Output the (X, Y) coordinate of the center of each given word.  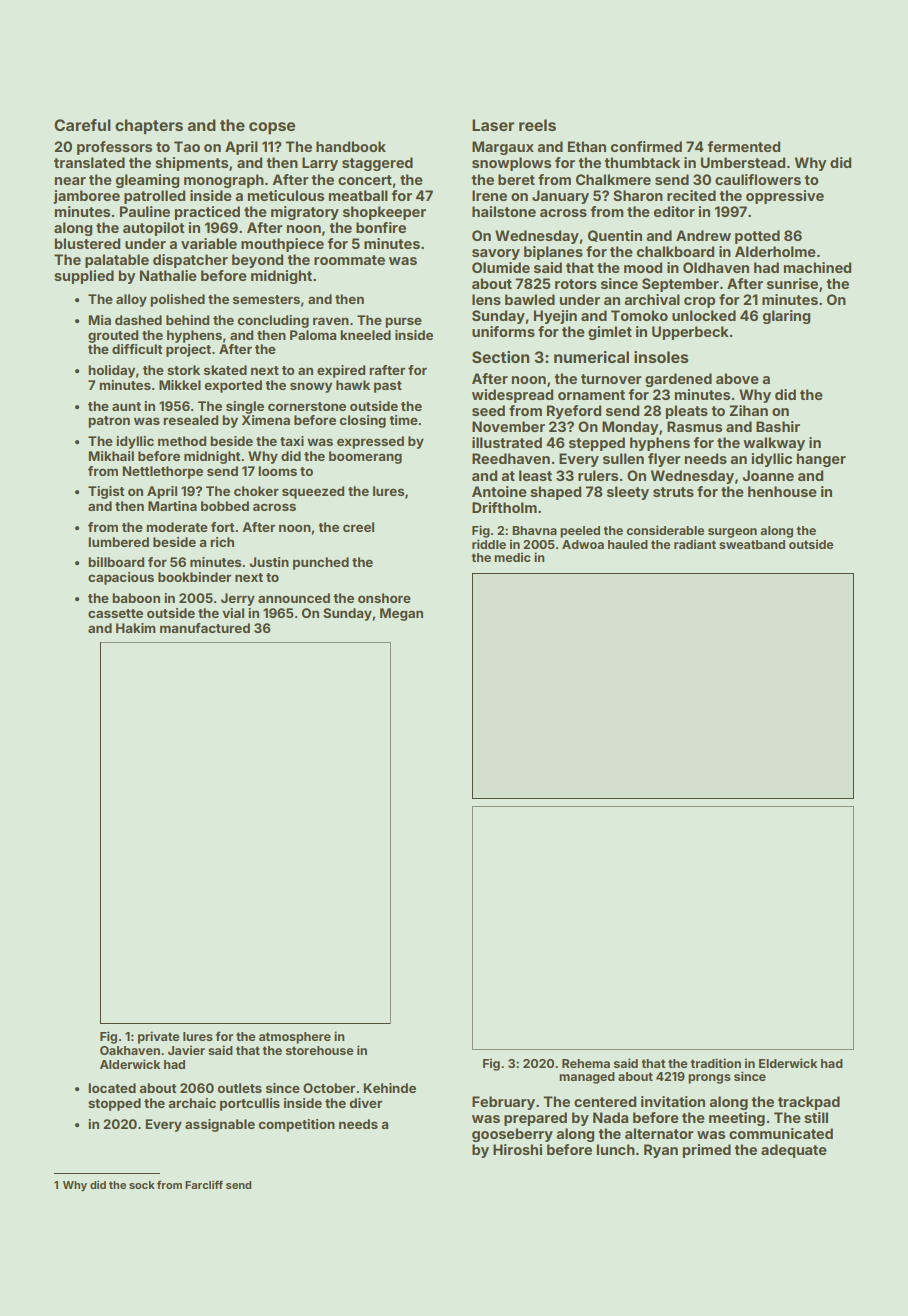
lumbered (118, 542)
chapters (149, 126)
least (535, 475)
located (112, 1088)
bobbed (225, 506)
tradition (716, 1063)
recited (691, 195)
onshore (384, 598)
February (503, 1103)
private (158, 1037)
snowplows (511, 164)
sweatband (752, 544)
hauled (628, 544)
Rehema (586, 1063)
